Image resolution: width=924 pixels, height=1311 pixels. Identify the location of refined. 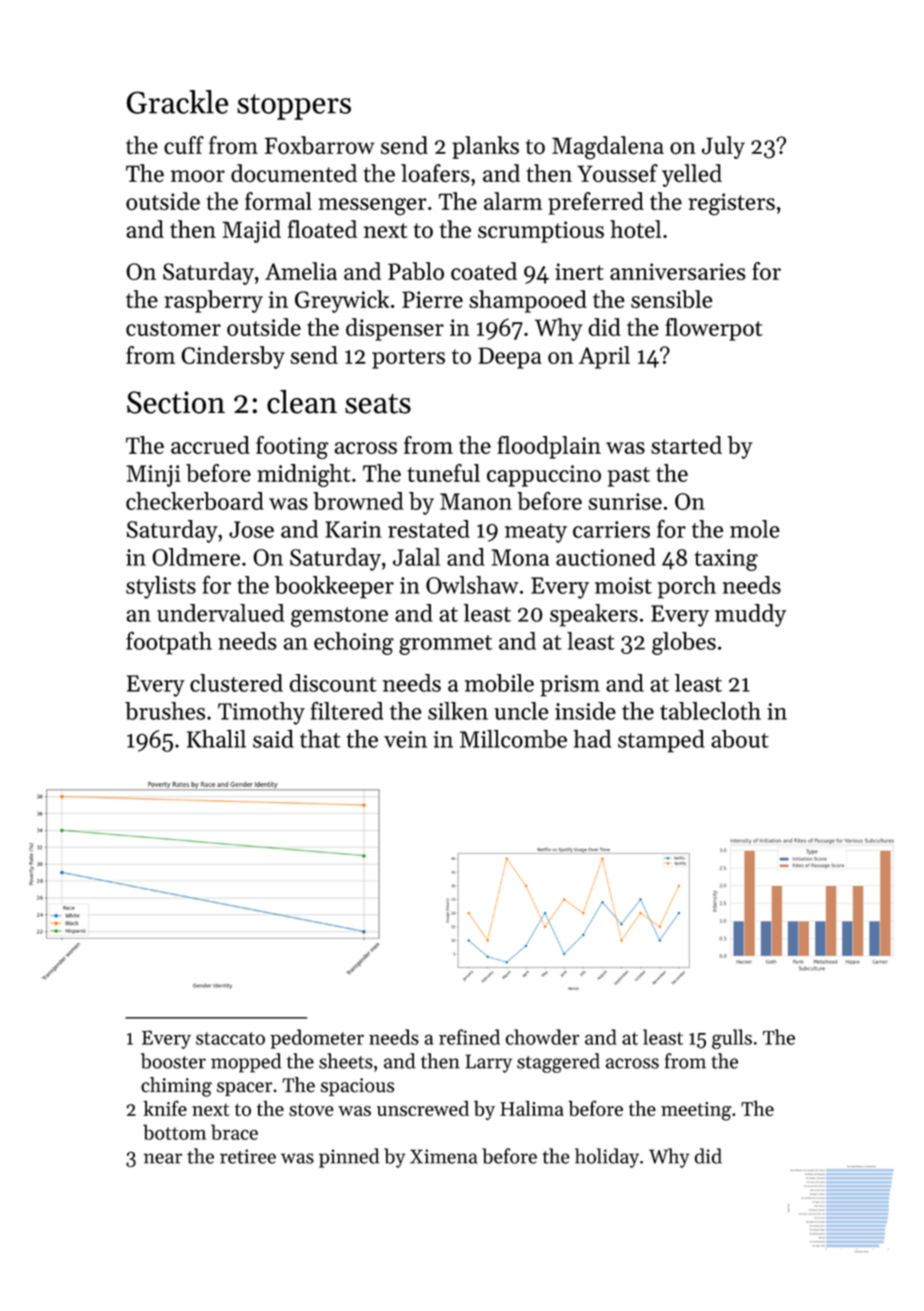
(469, 1037).
